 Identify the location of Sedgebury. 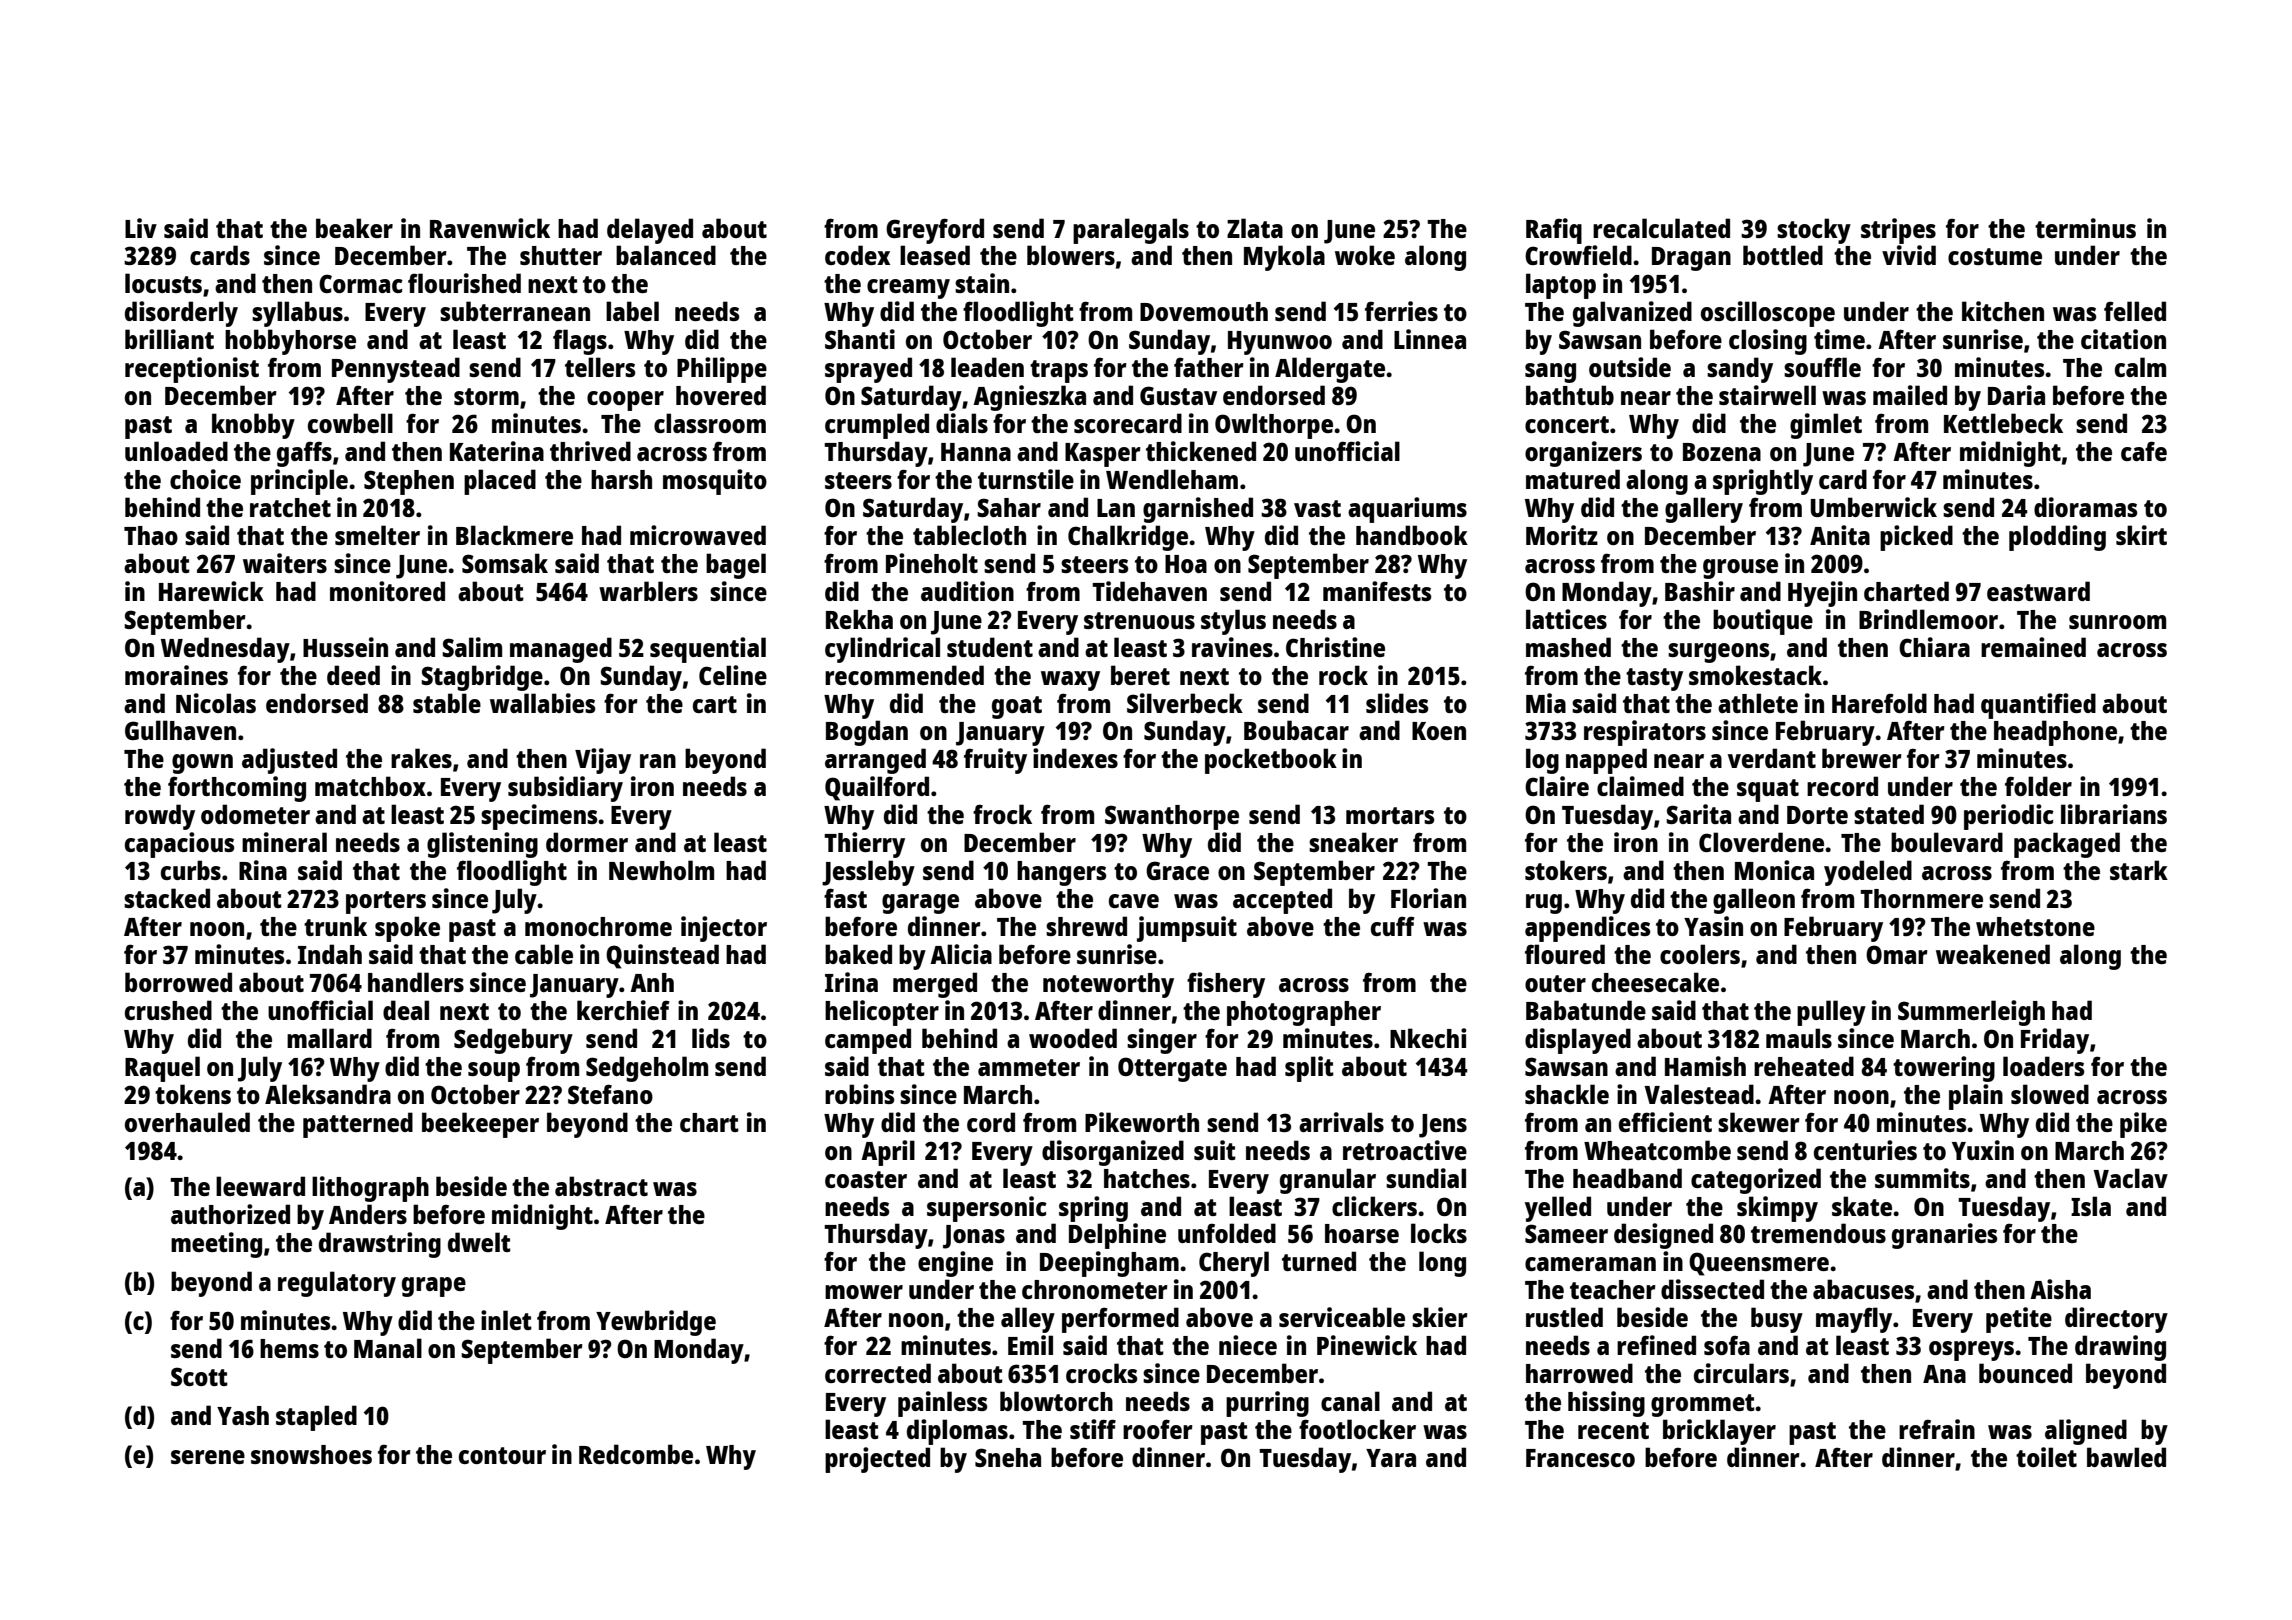
(513, 1041).
